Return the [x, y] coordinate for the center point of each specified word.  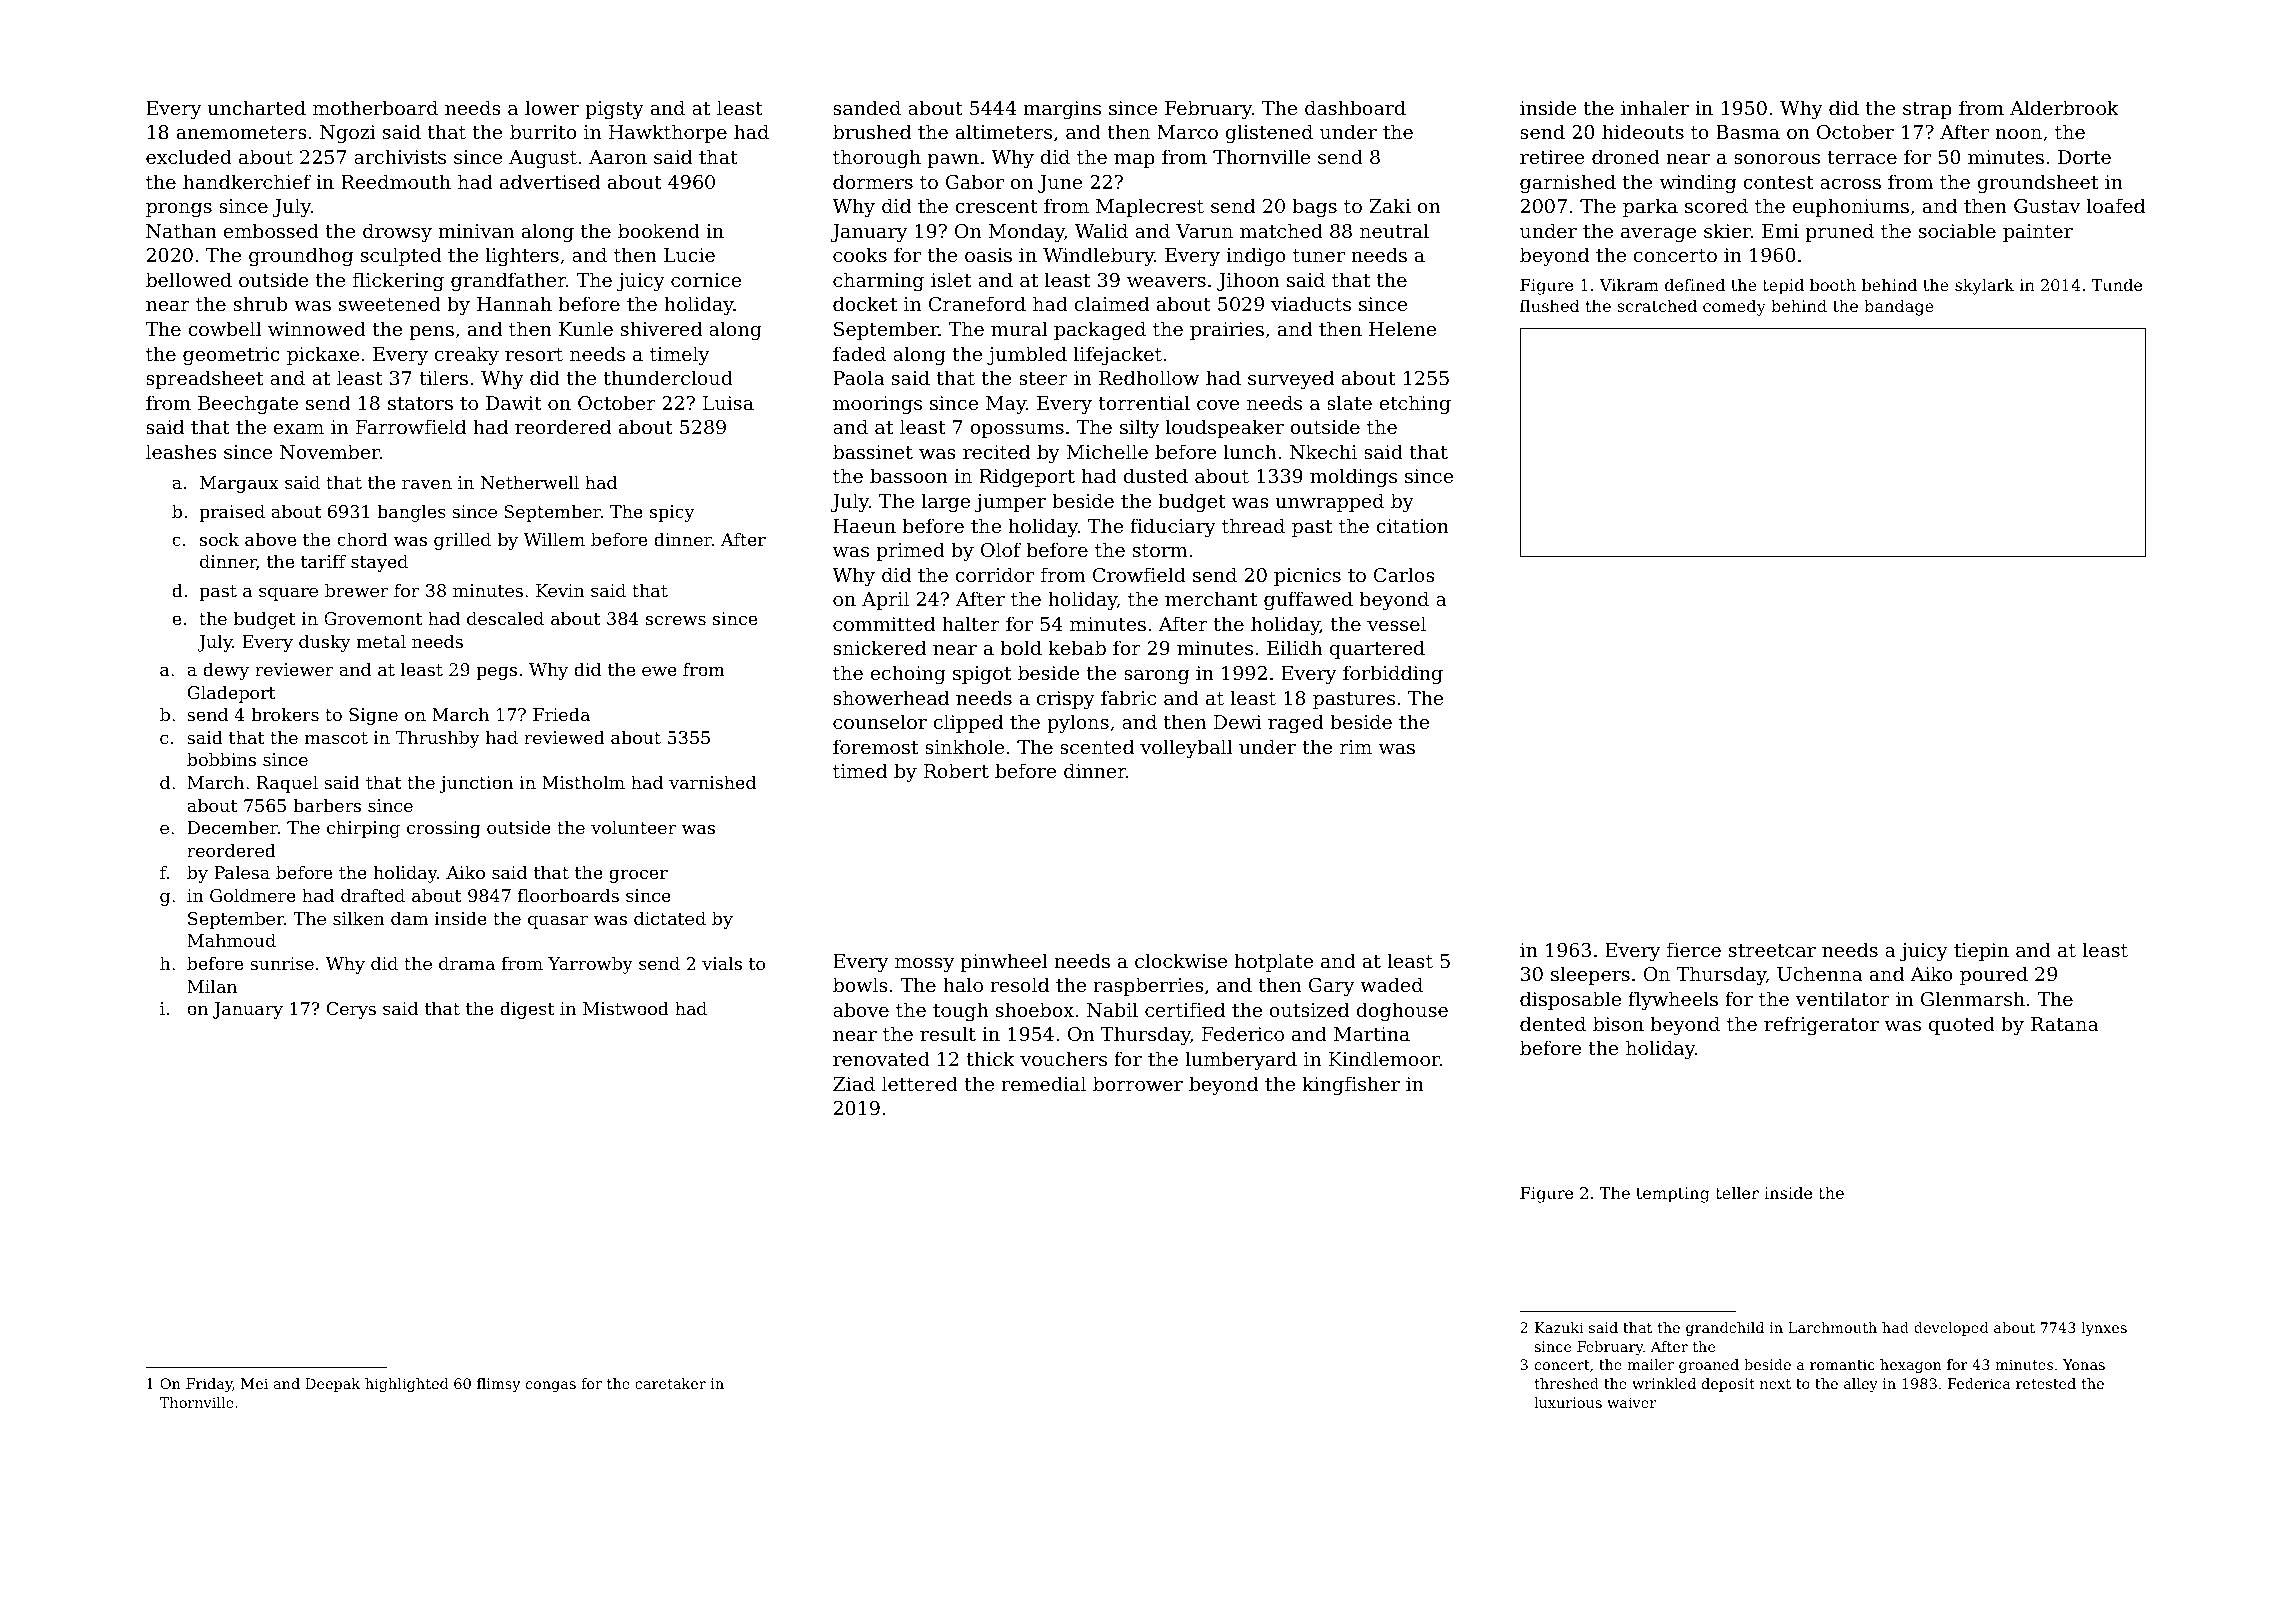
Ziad [854, 1083]
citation [1412, 526]
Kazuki [1559, 1327]
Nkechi [1323, 452]
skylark [1984, 286]
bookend [659, 230]
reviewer [294, 669]
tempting [1673, 1195]
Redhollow [1149, 377]
